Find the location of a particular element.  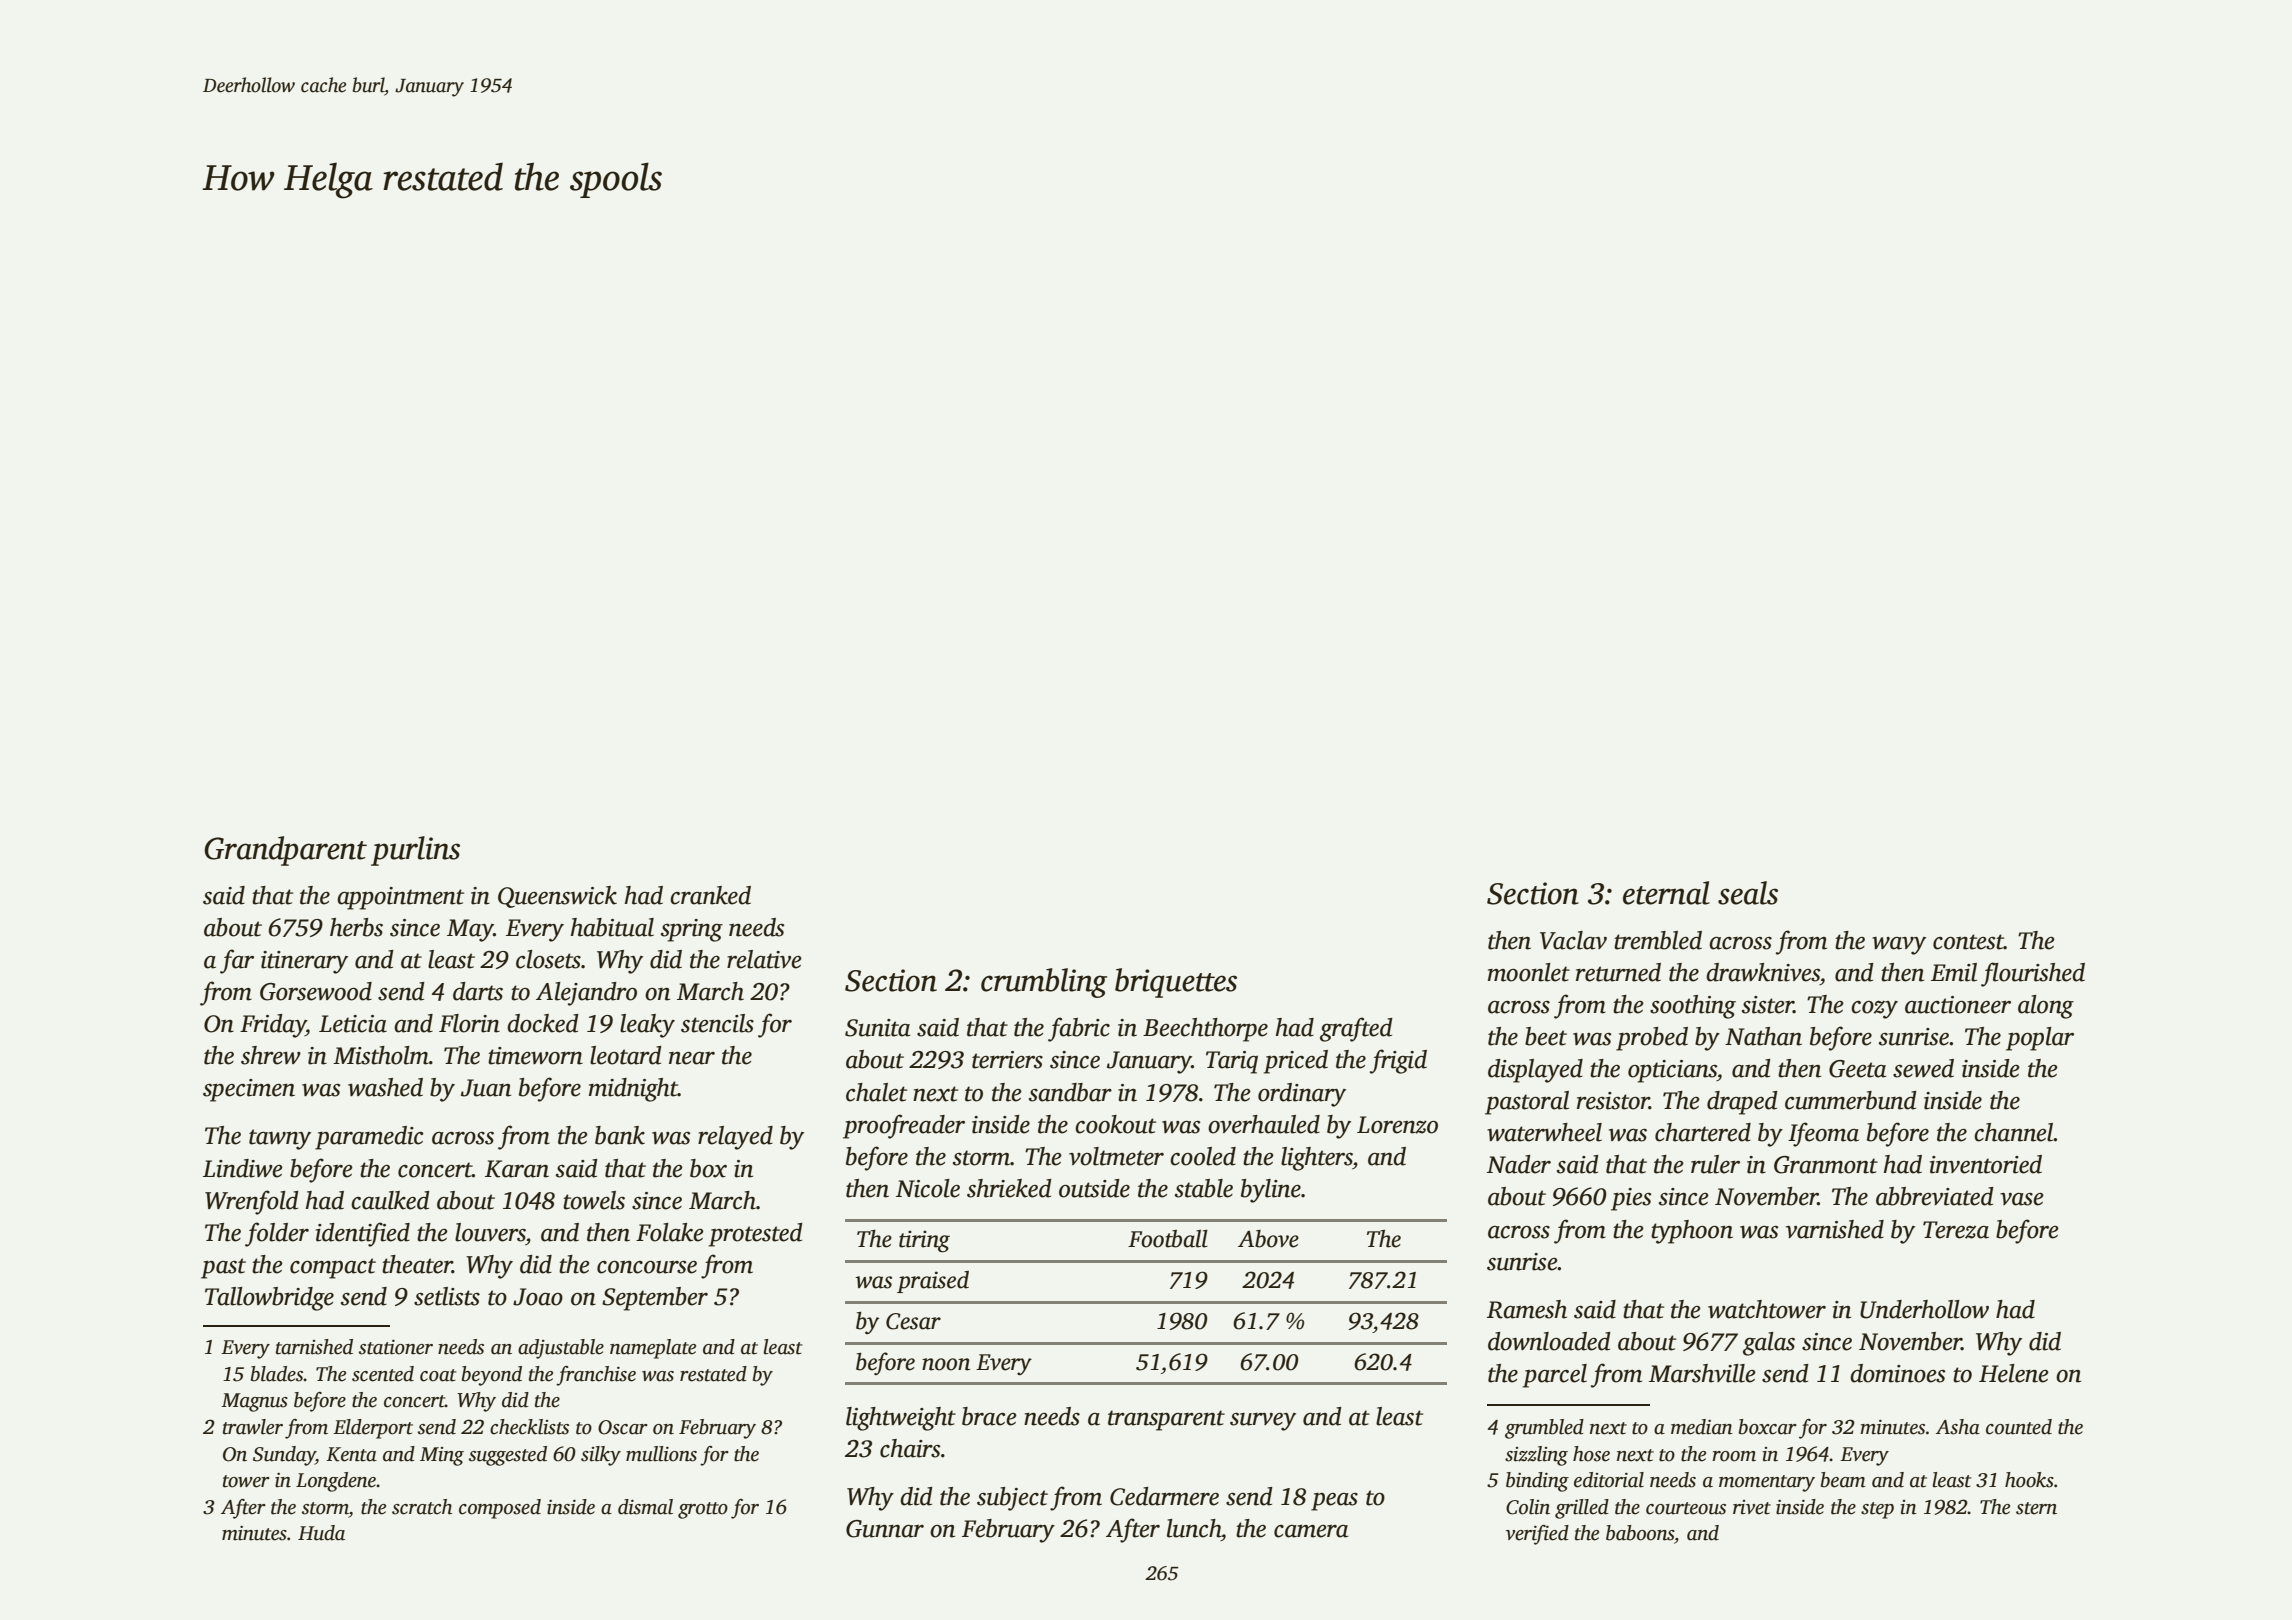

Huda is located at coordinates (321, 1533).
